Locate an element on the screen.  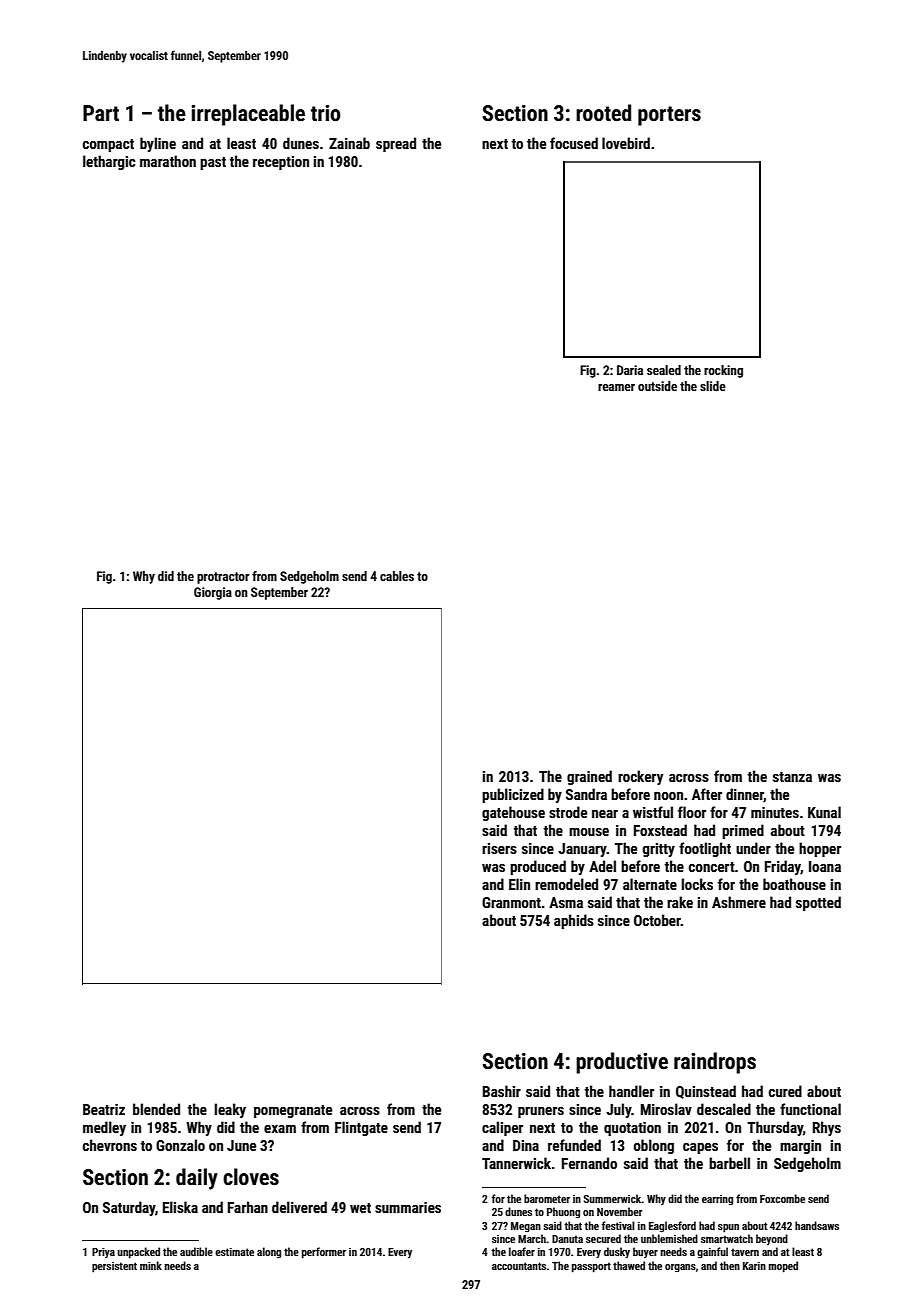
Bashir is located at coordinates (502, 1091).
